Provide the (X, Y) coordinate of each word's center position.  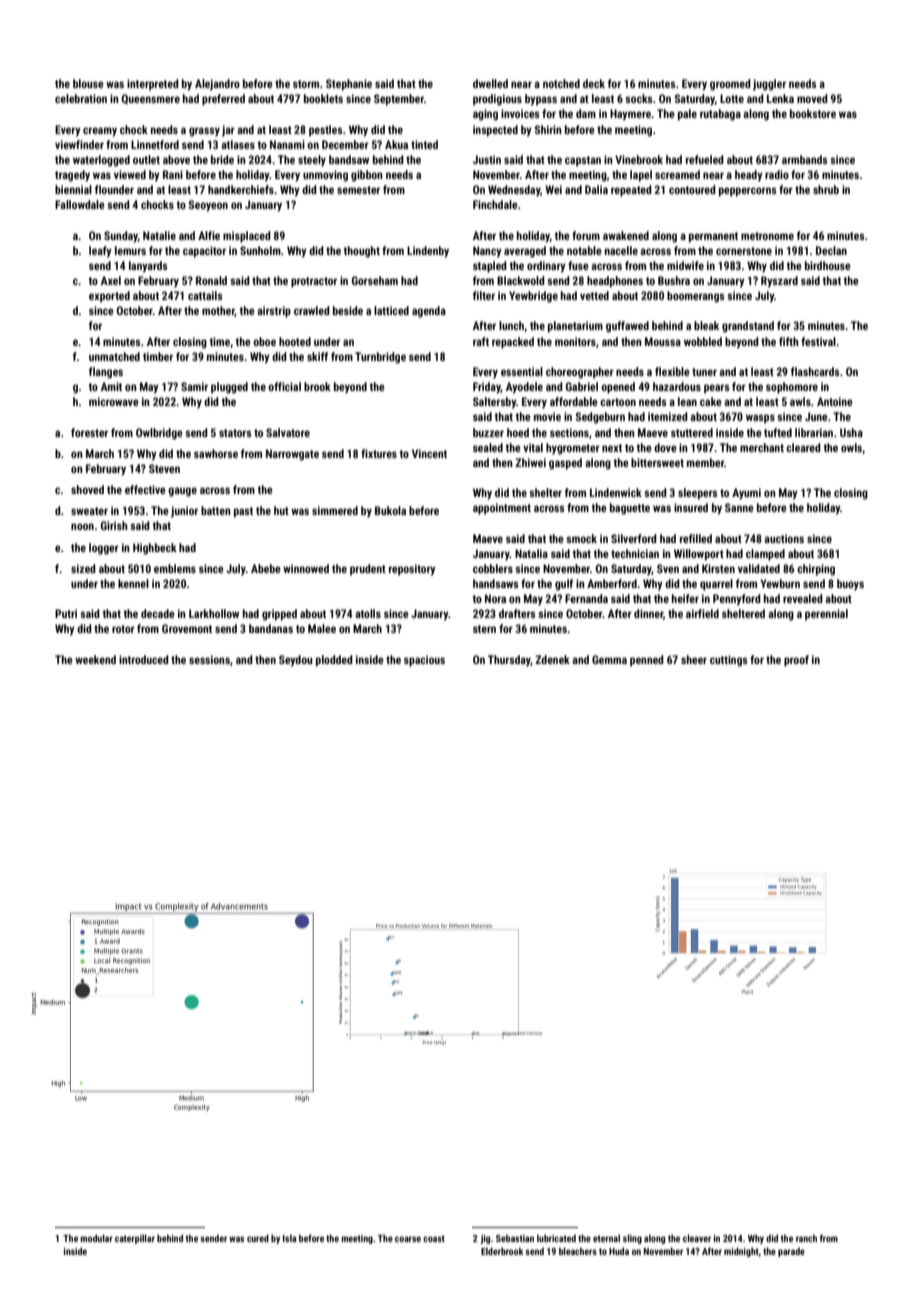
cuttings (729, 661)
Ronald (211, 280)
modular (96, 1238)
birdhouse (828, 265)
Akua (396, 144)
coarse (408, 1239)
